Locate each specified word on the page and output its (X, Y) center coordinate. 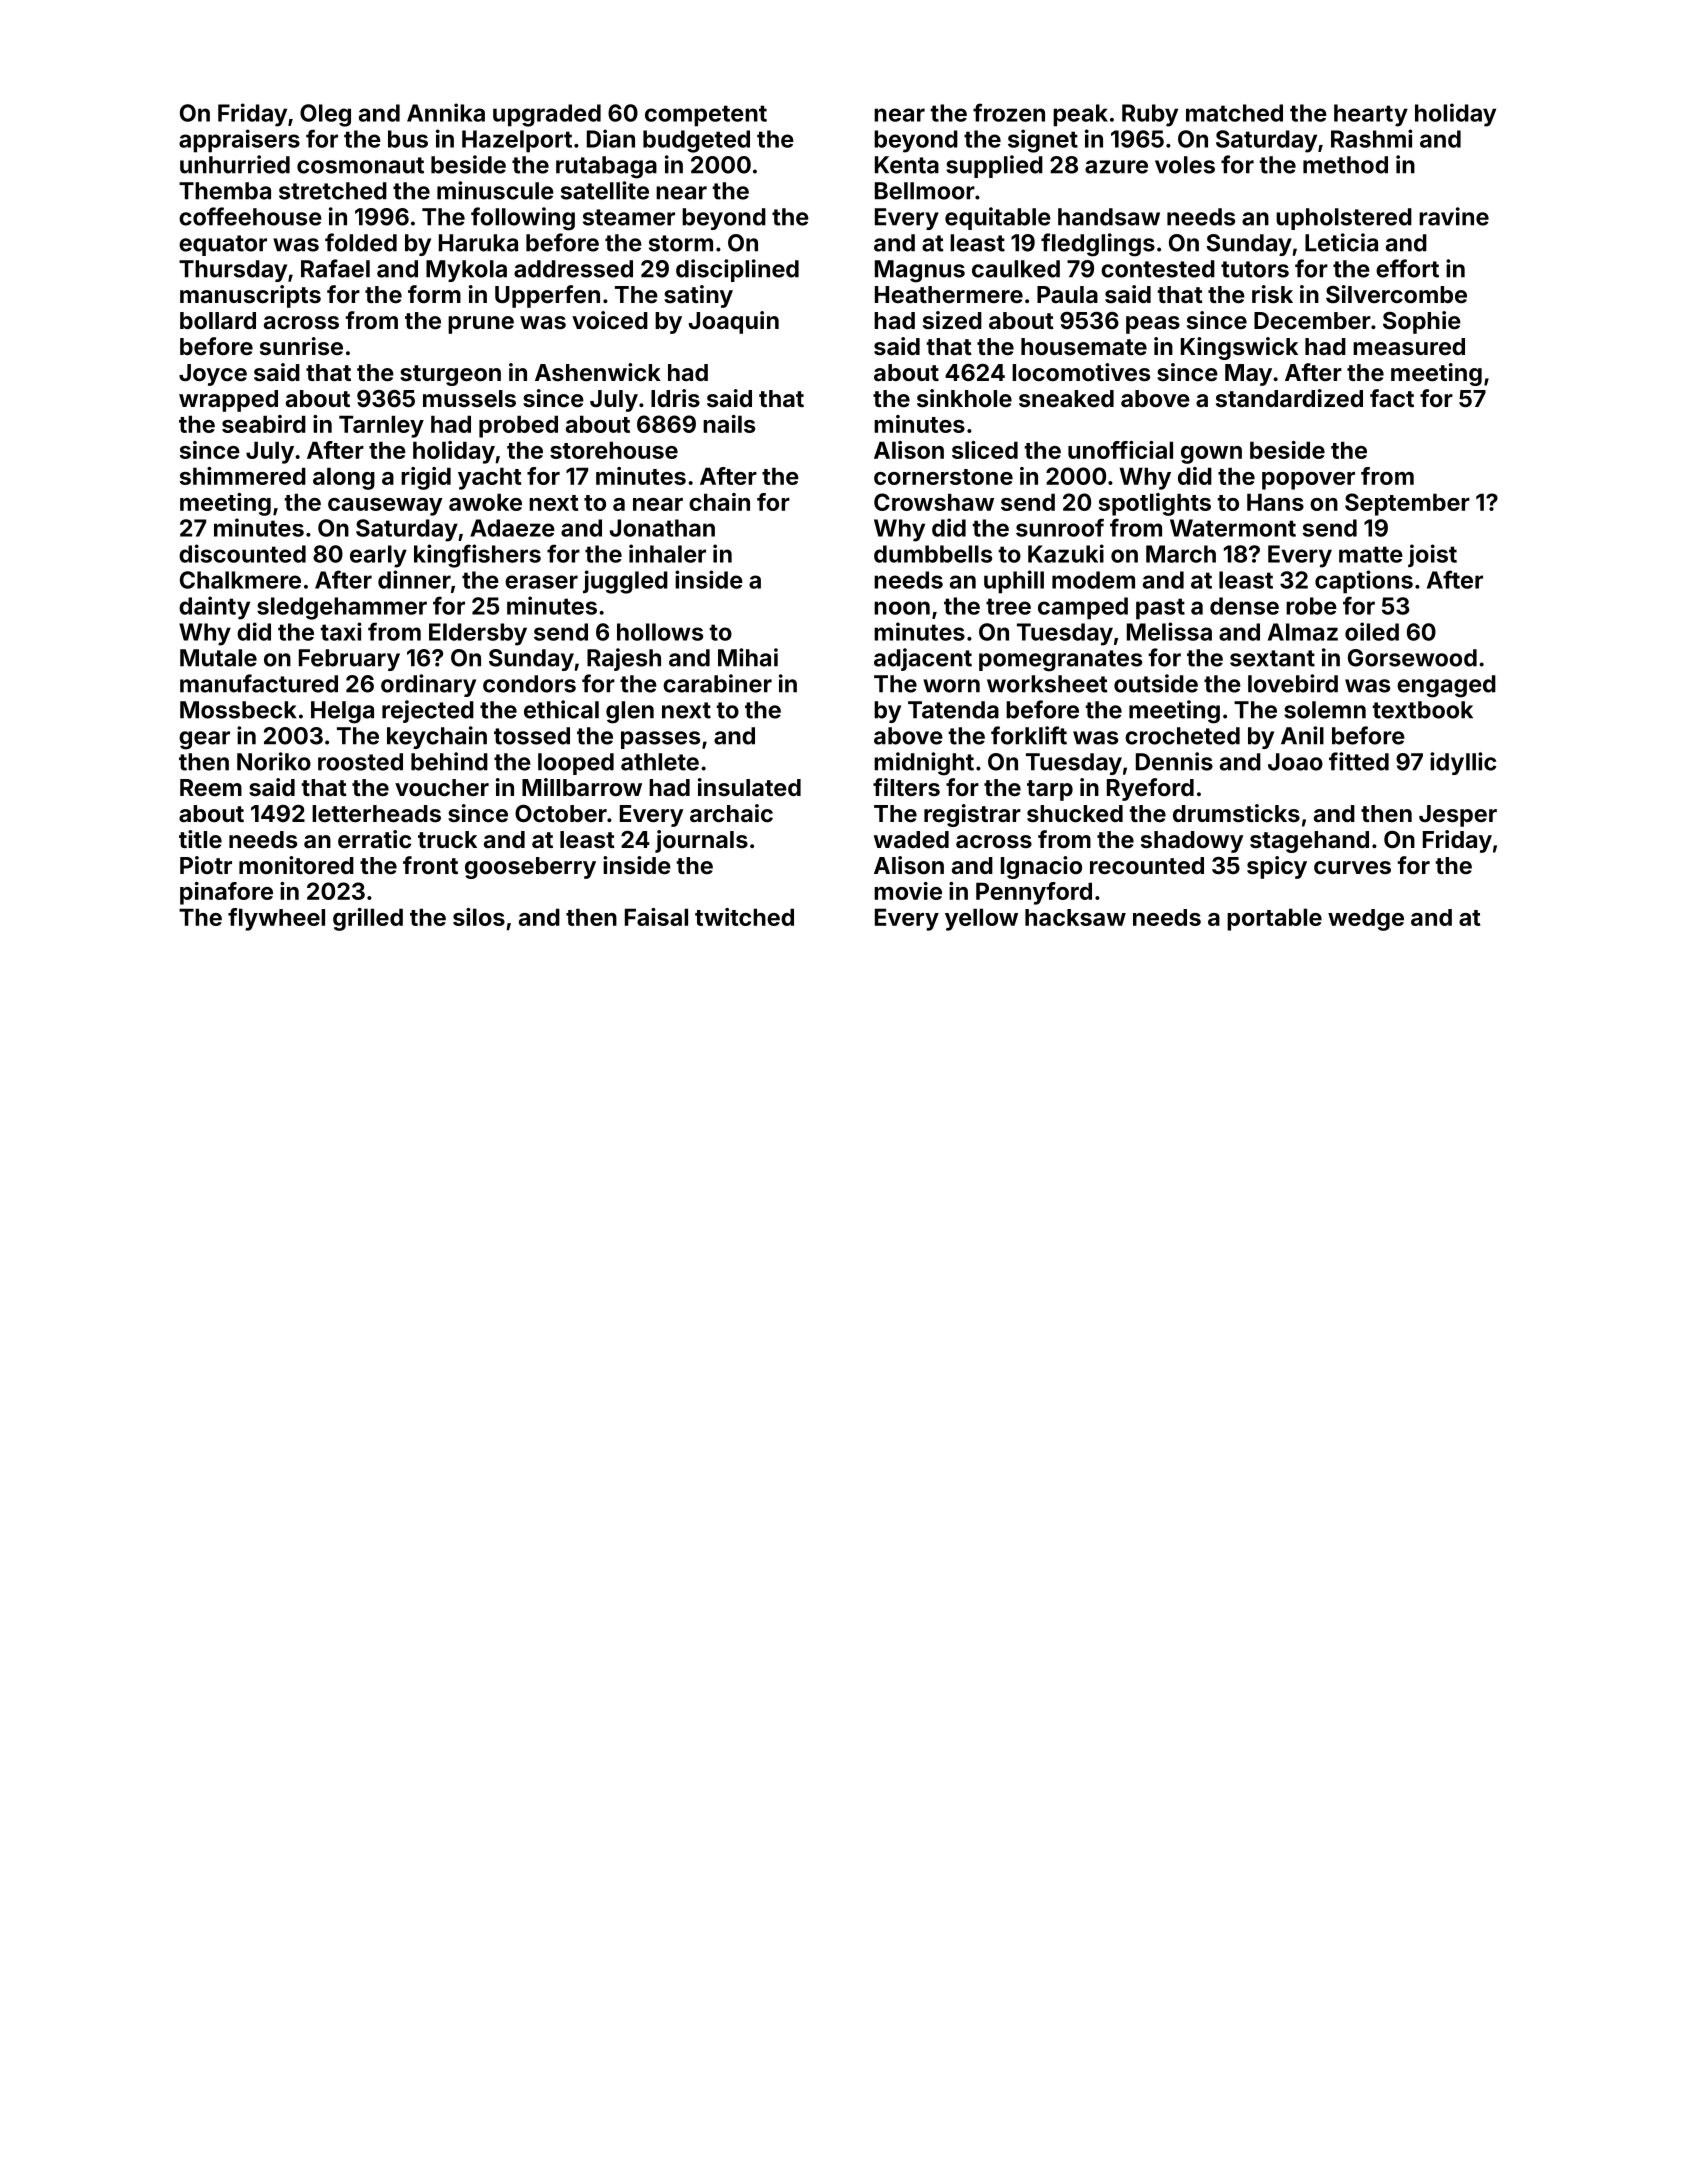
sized (952, 320)
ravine (1454, 216)
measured (1409, 346)
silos (479, 917)
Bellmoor (925, 191)
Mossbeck (238, 710)
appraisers (239, 141)
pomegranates (1060, 661)
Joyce (213, 375)
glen (630, 712)
